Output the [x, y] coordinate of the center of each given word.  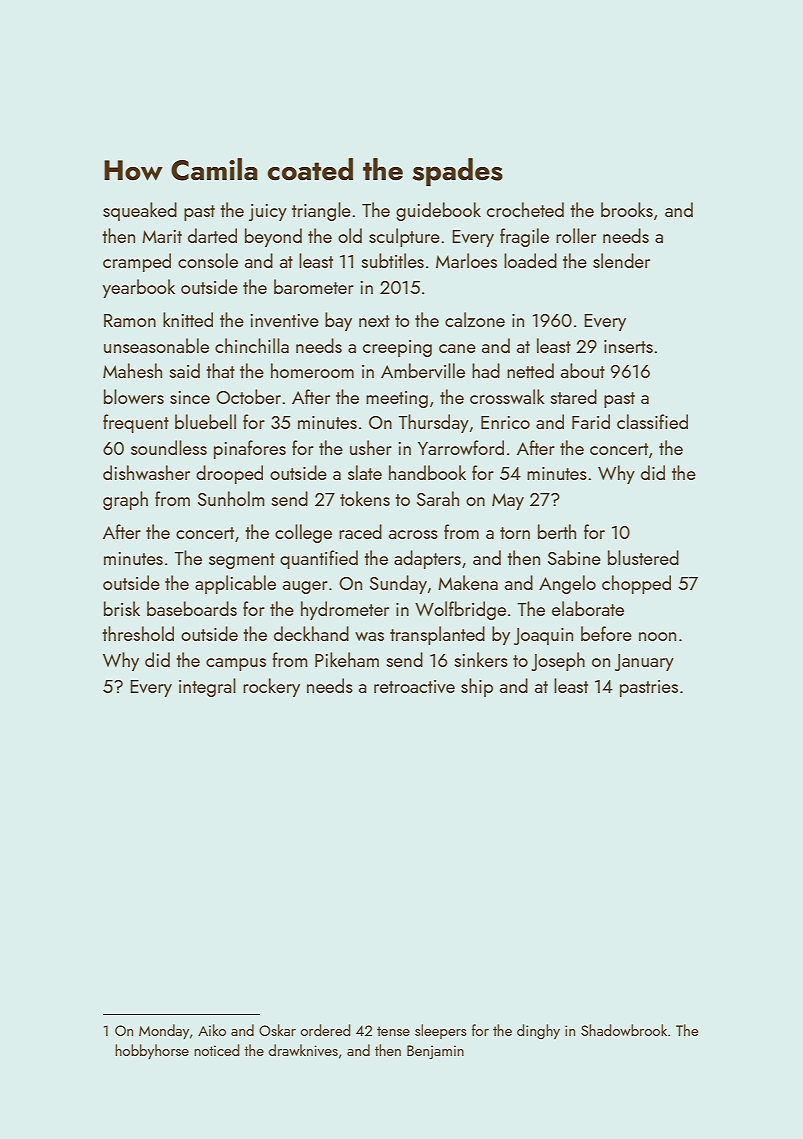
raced [360, 531]
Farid [591, 421]
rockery [271, 687]
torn [515, 533]
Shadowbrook [624, 1030]
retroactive [414, 686]
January [644, 662]
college [303, 533]
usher [371, 447]
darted [212, 235]
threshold [138, 633]
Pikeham [347, 659]
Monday [164, 1031]
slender [621, 260]
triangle [321, 211]
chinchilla [252, 345]
